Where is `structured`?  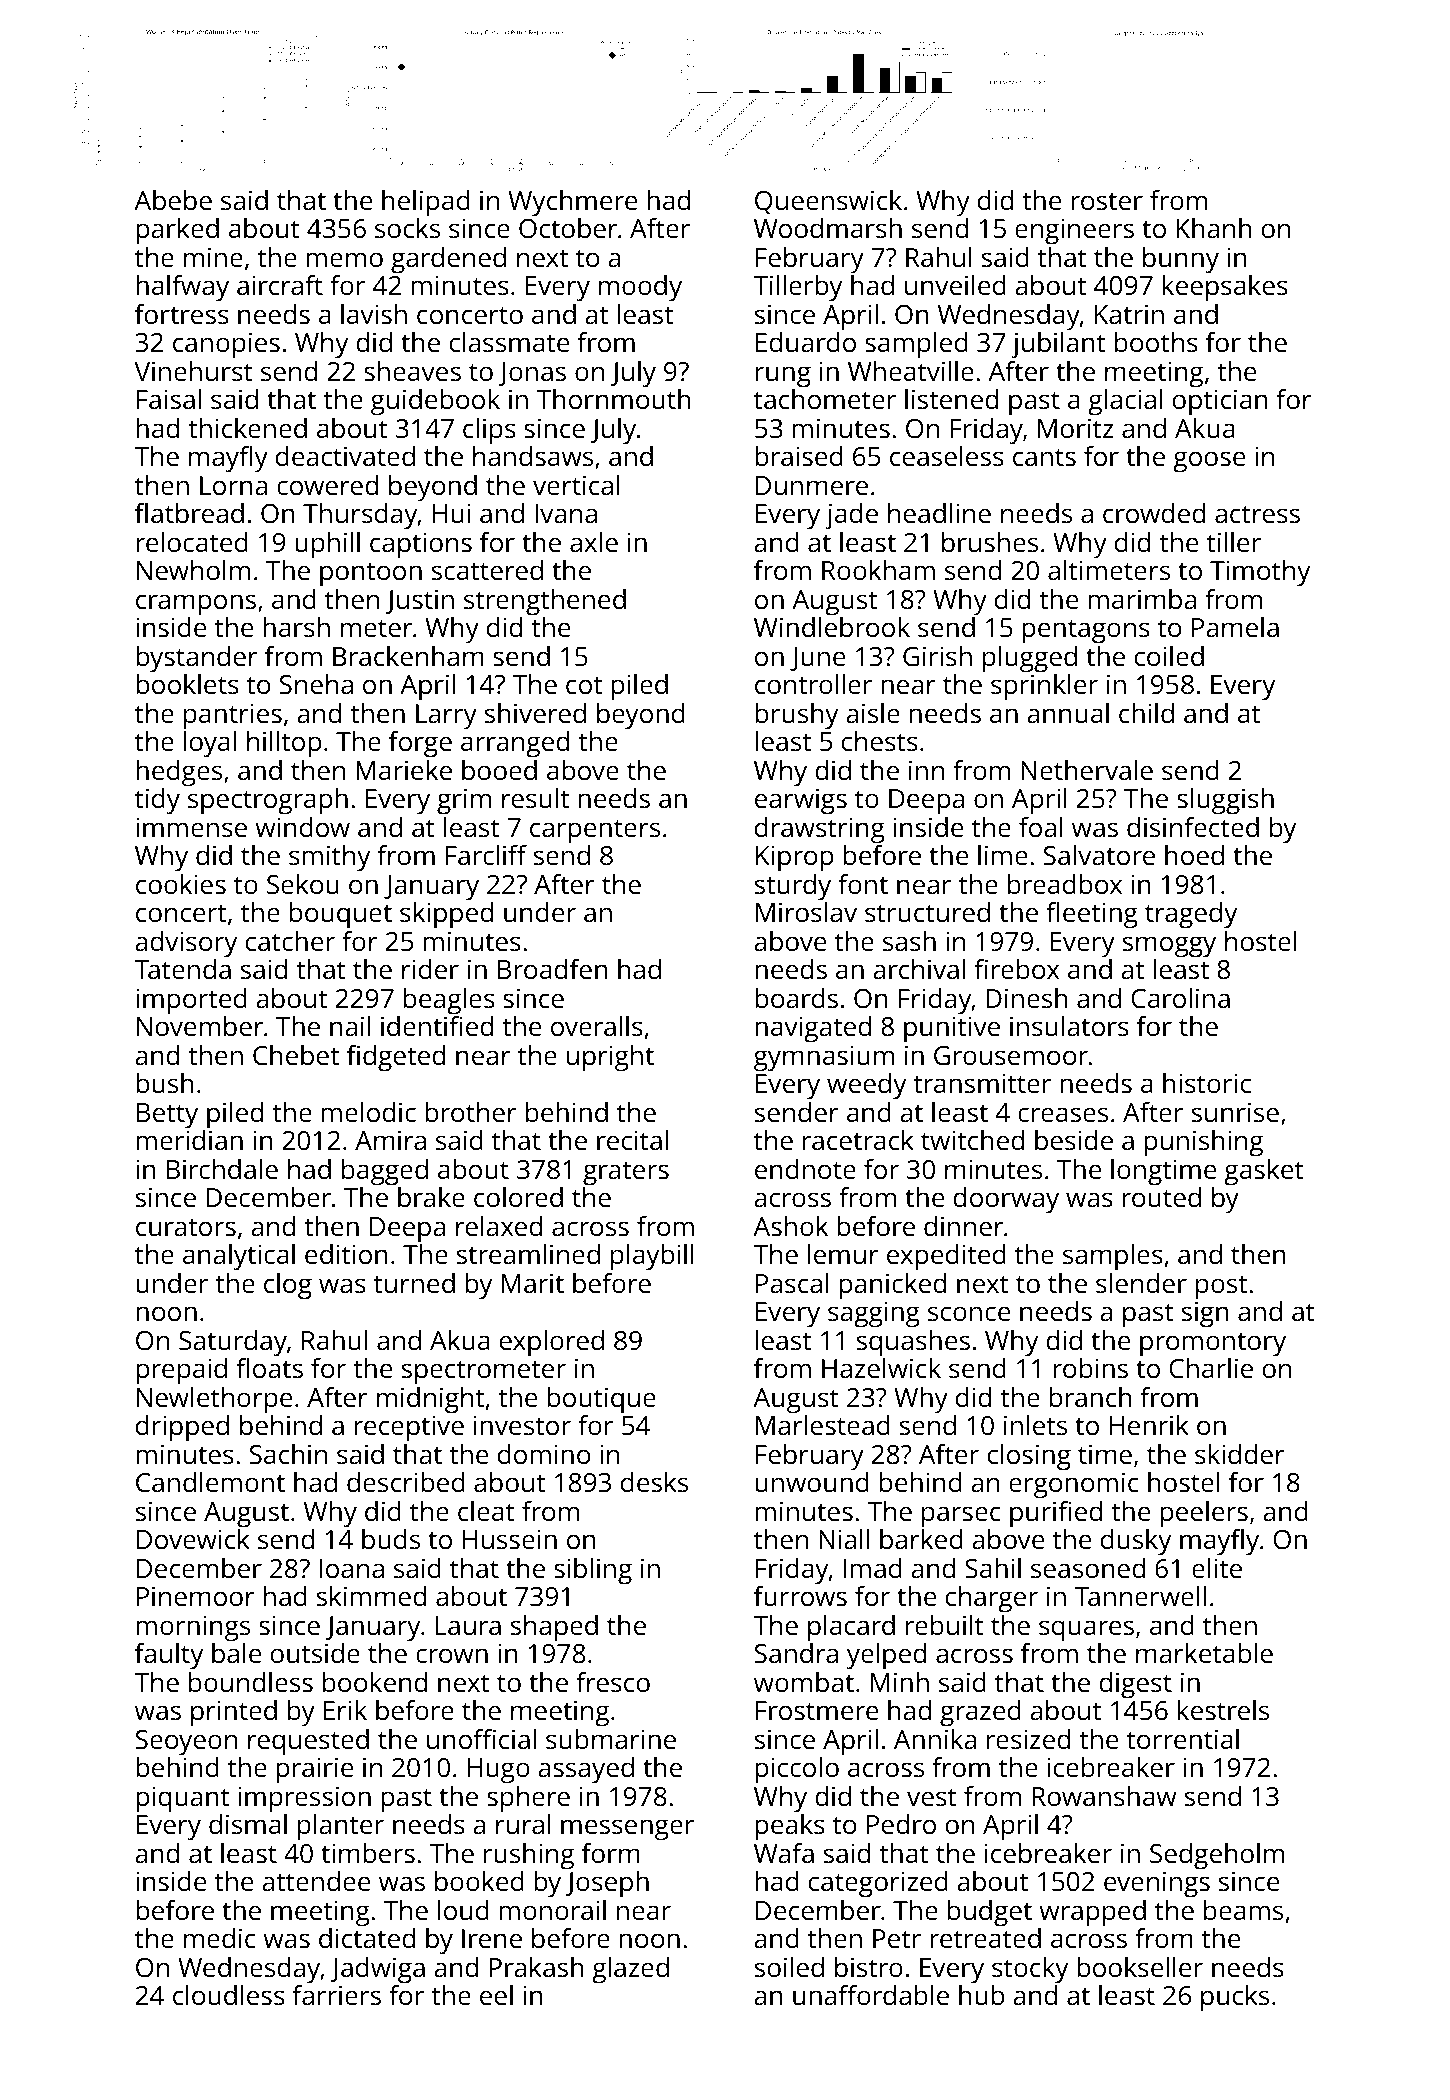 structured is located at coordinates (927, 912).
